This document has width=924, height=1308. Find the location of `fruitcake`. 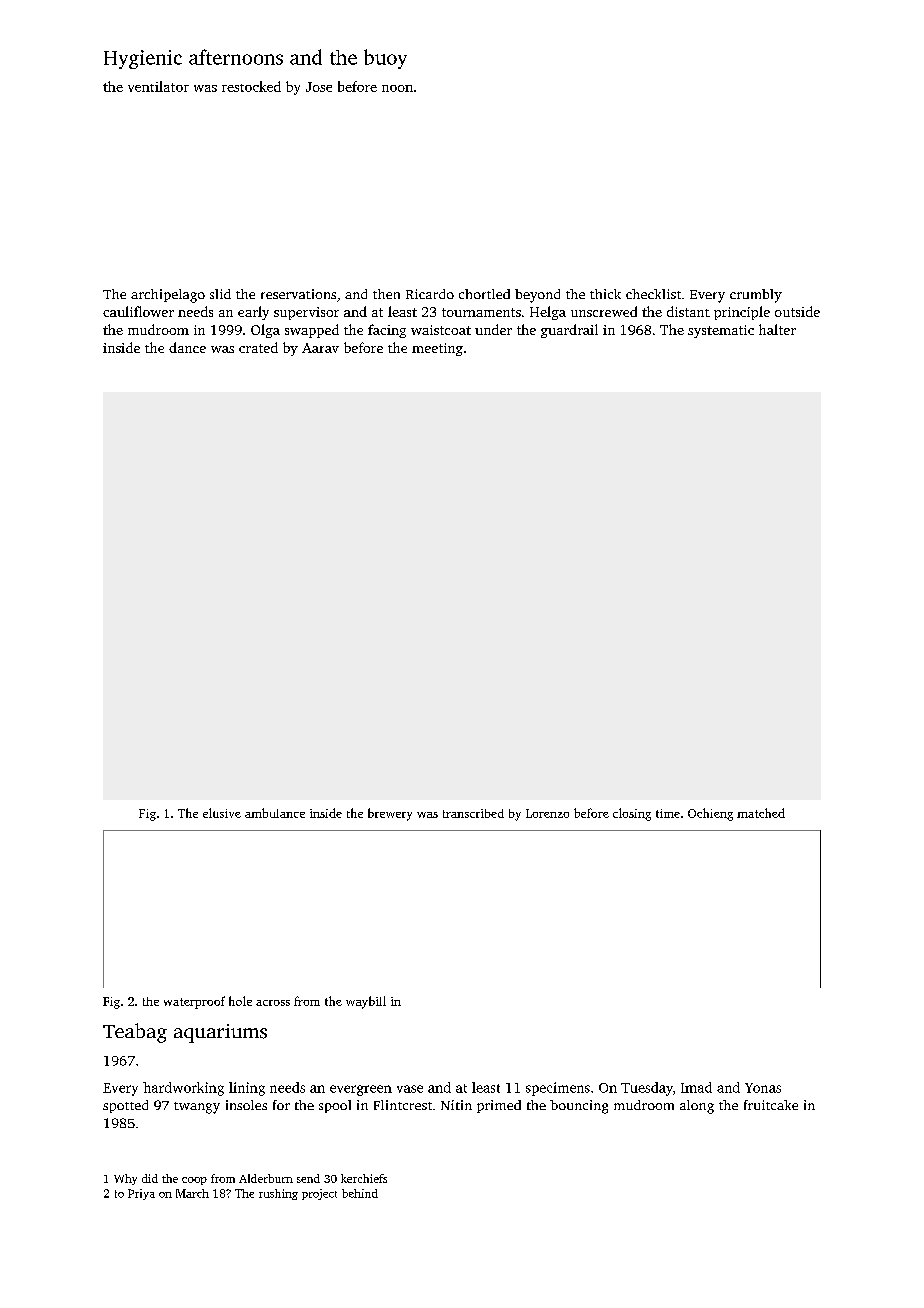

fruitcake is located at coordinates (771, 1105).
